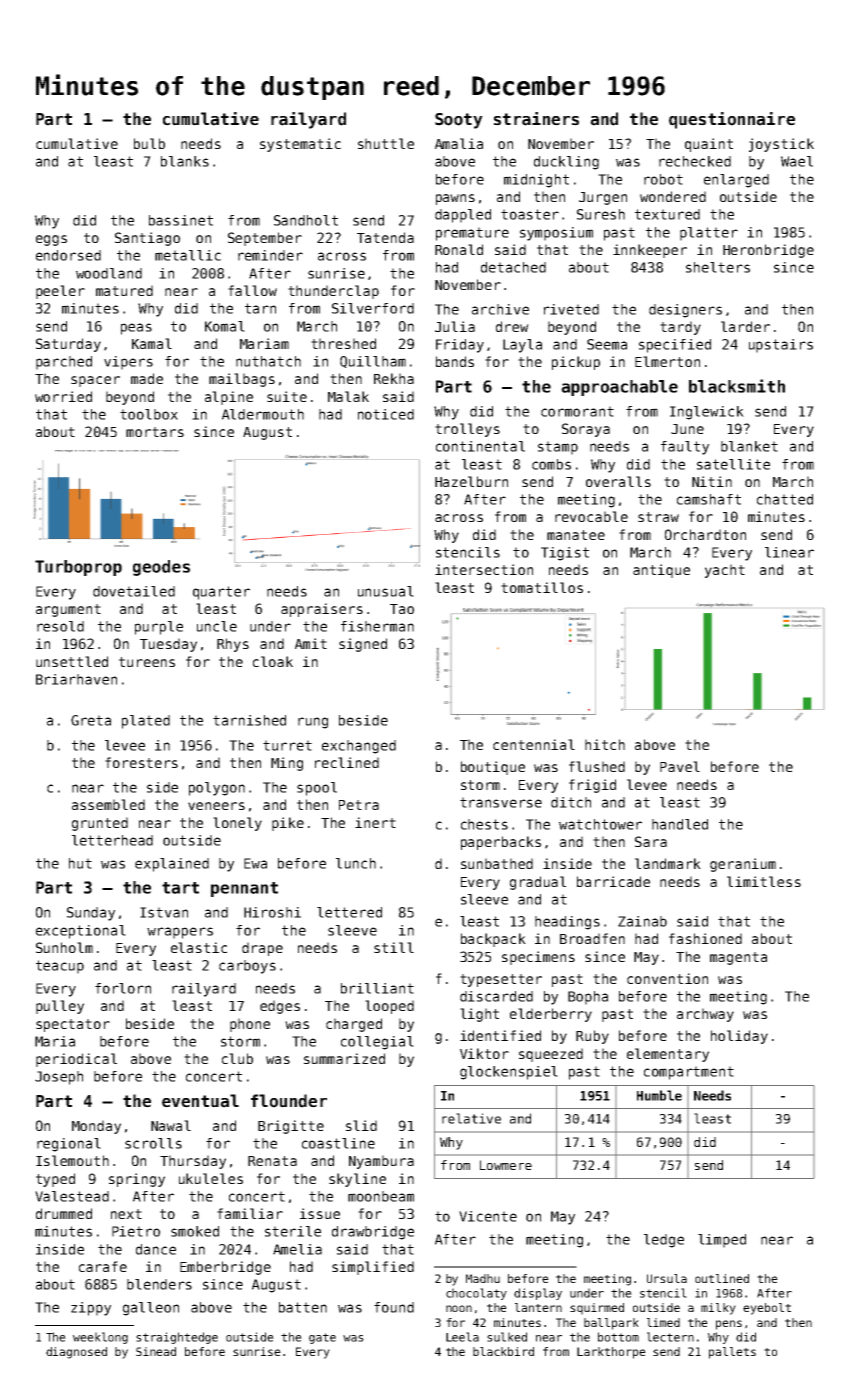  I want to click on Leela, so click(462, 1337).
